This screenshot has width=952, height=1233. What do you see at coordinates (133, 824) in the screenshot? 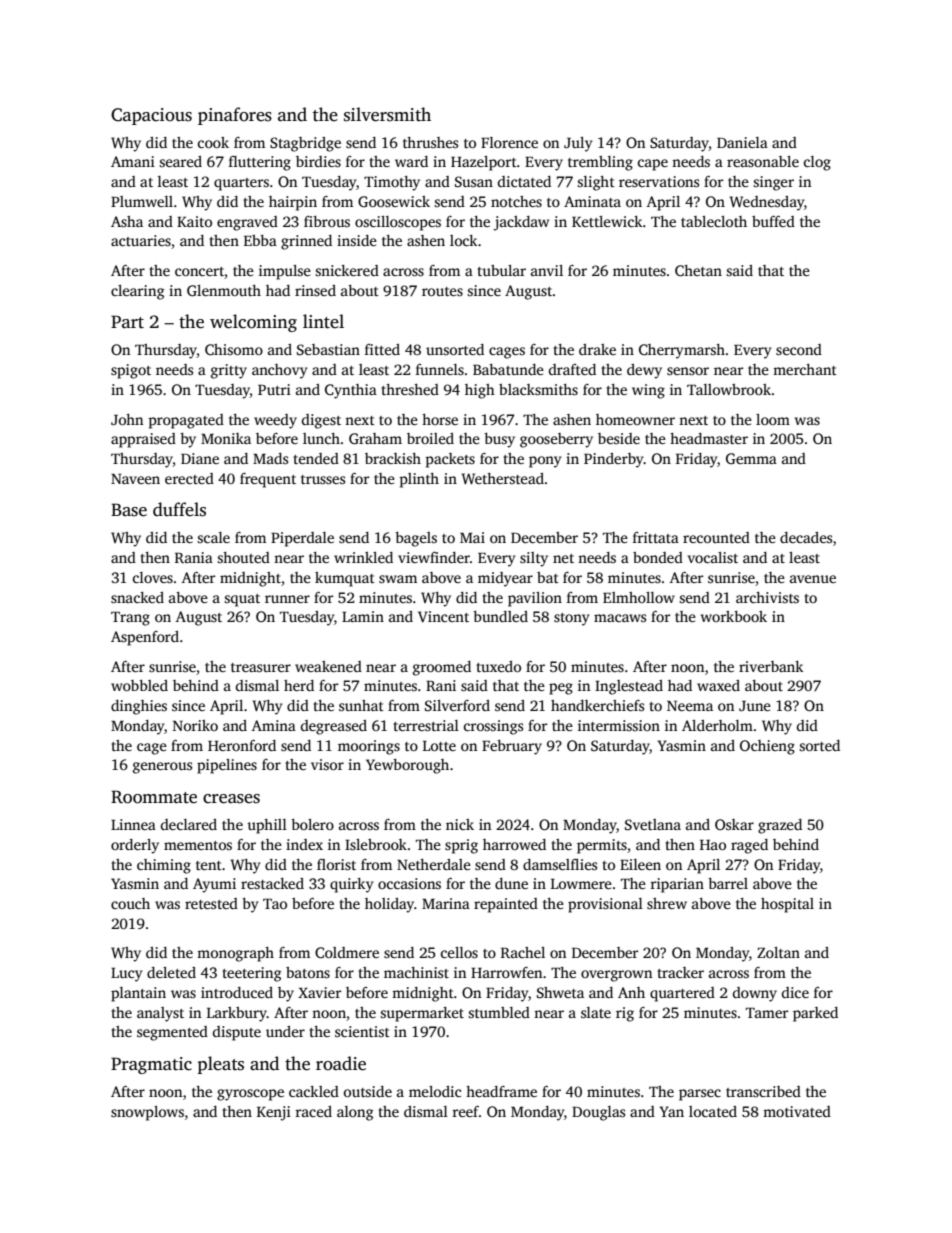
I see `Linnea` at bounding box center [133, 824].
